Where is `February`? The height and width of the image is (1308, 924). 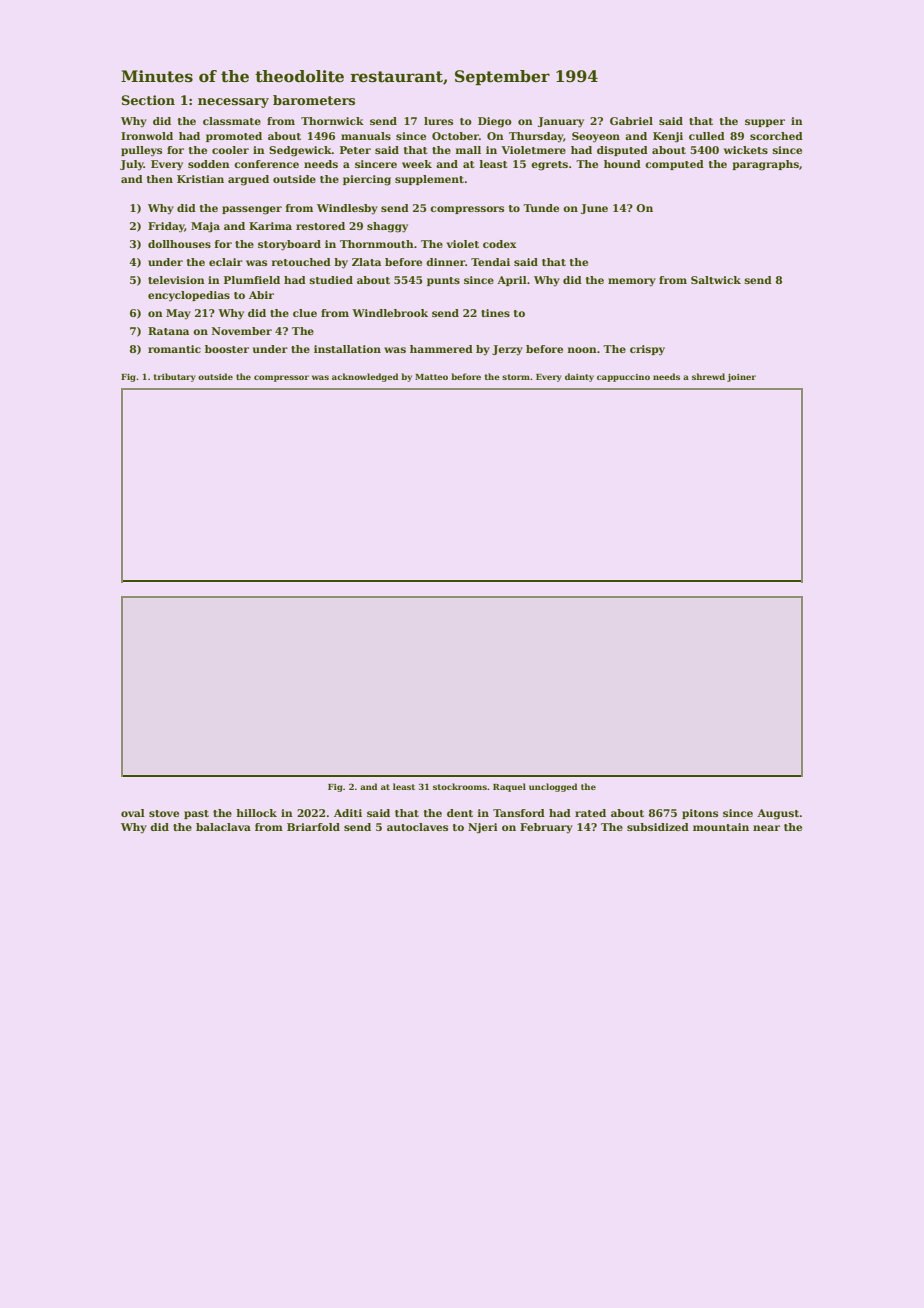 February is located at coordinates (546, 828).
